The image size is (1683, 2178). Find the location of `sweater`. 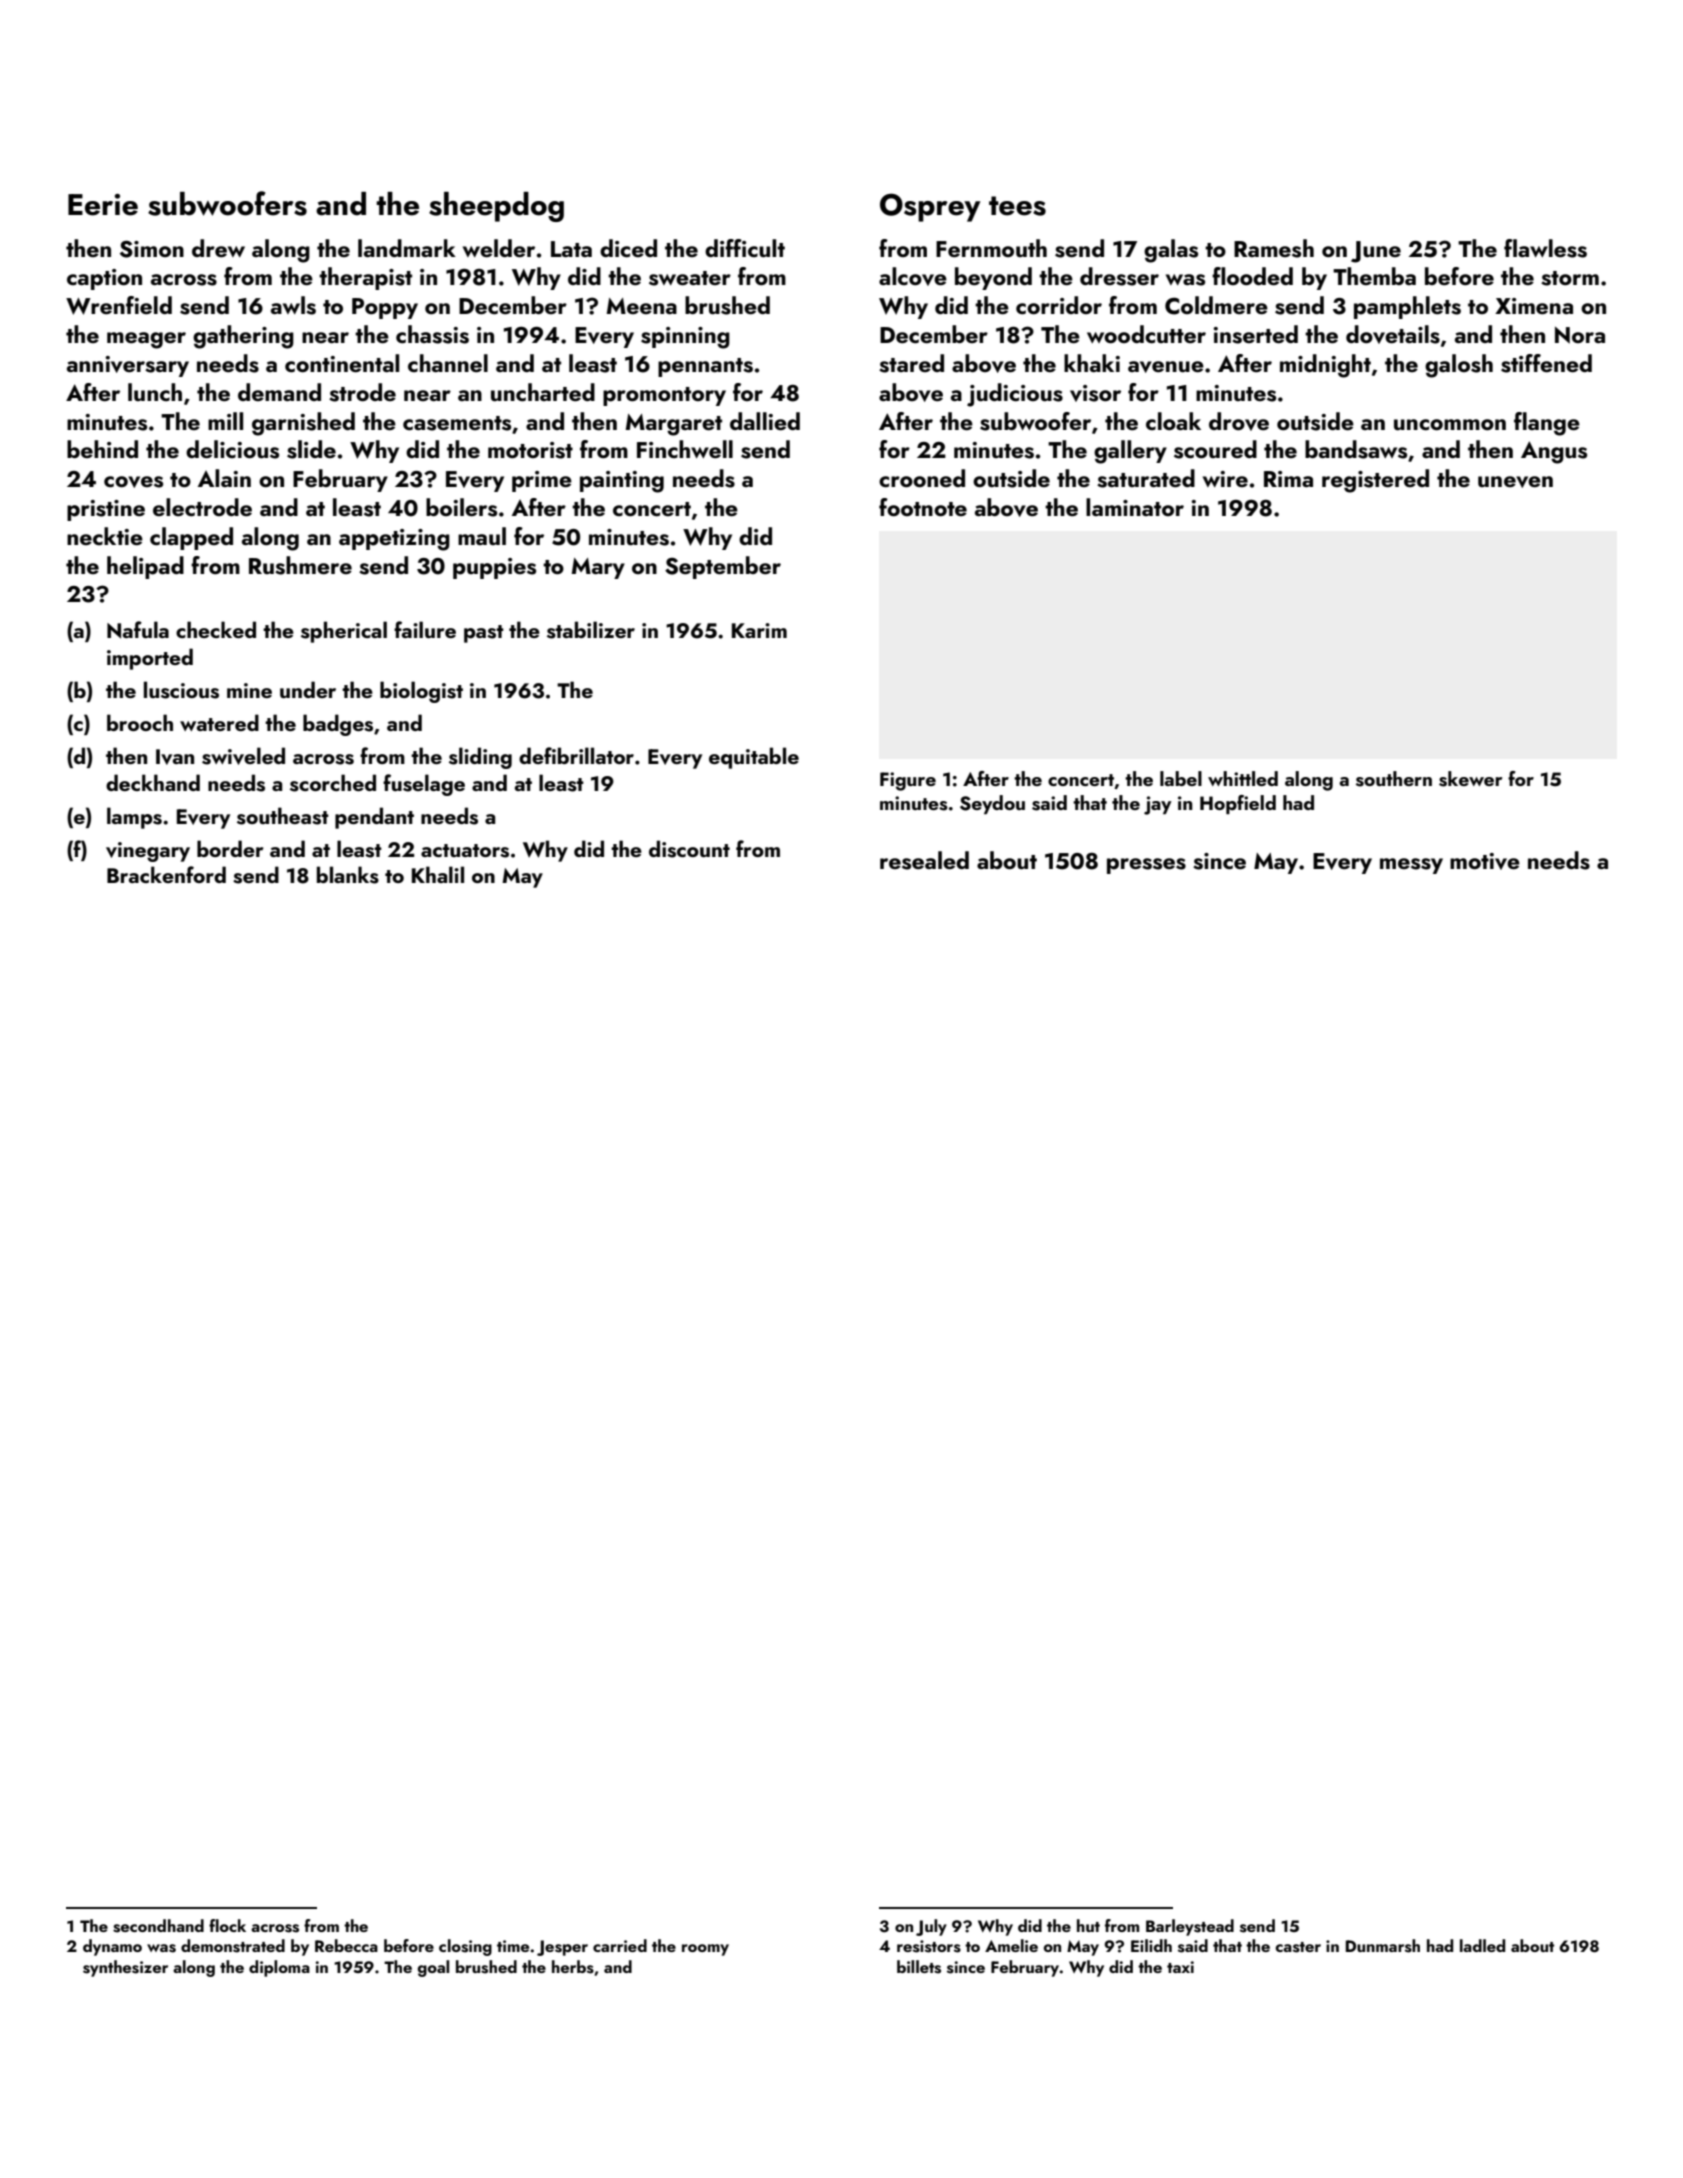

sweater is located at coordinates (690, 278).
